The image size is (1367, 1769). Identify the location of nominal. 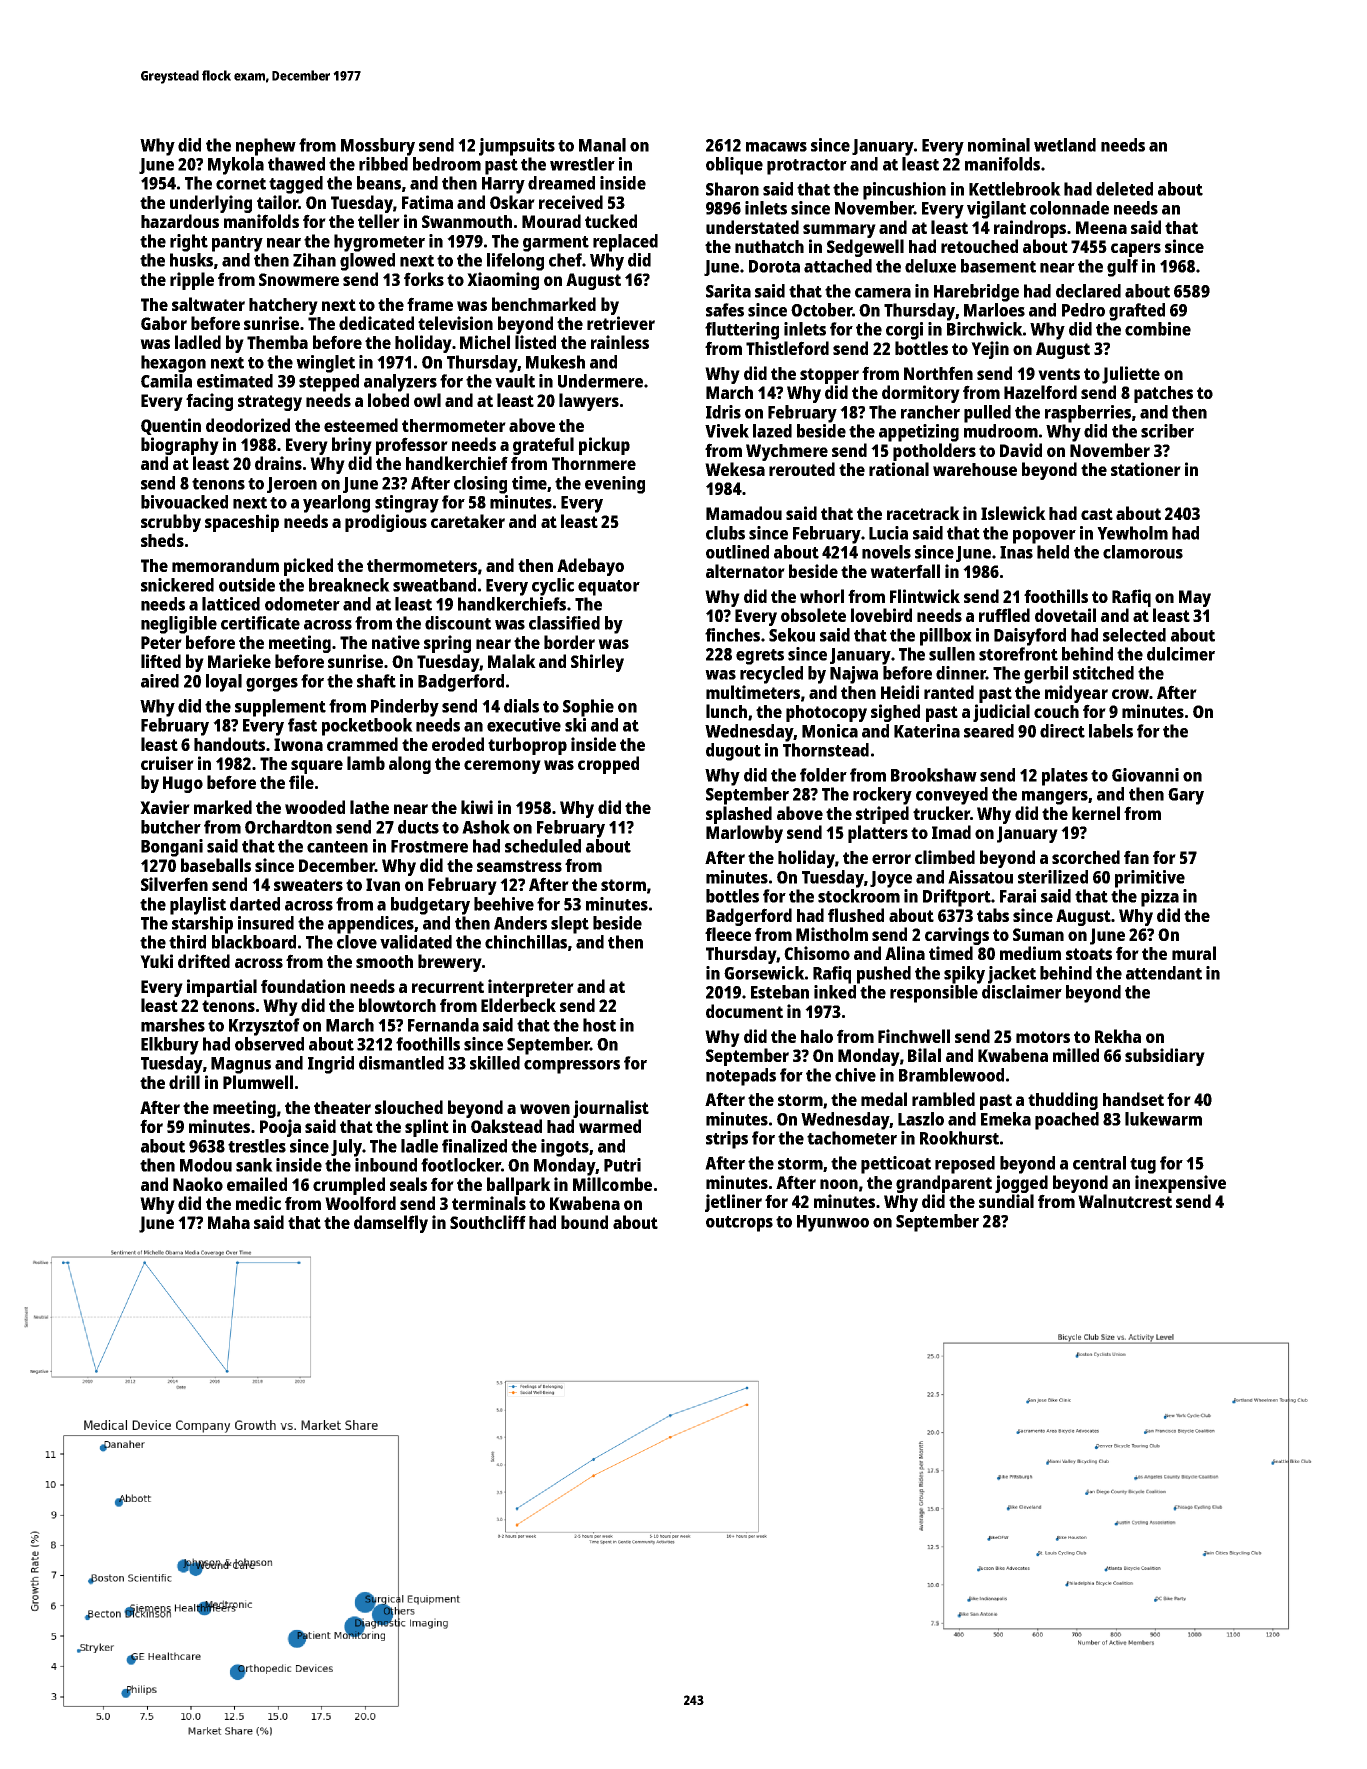
(999, 145).
